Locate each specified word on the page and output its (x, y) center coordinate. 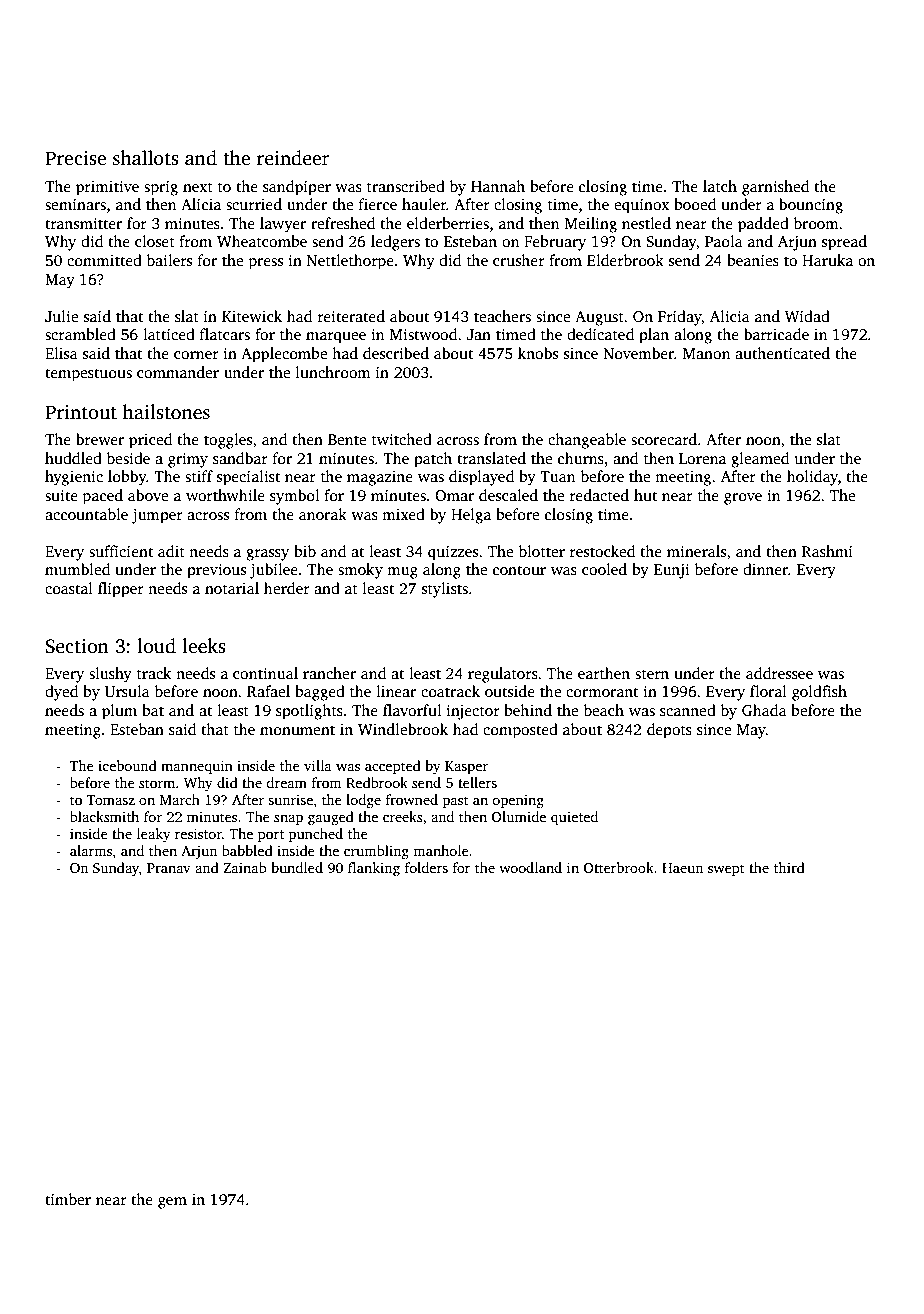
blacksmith (104, 816)
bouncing (811, 206)
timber (68, 1199)
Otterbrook (619, 867)
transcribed (406, 186)
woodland (530, 867)
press (266, 264)
